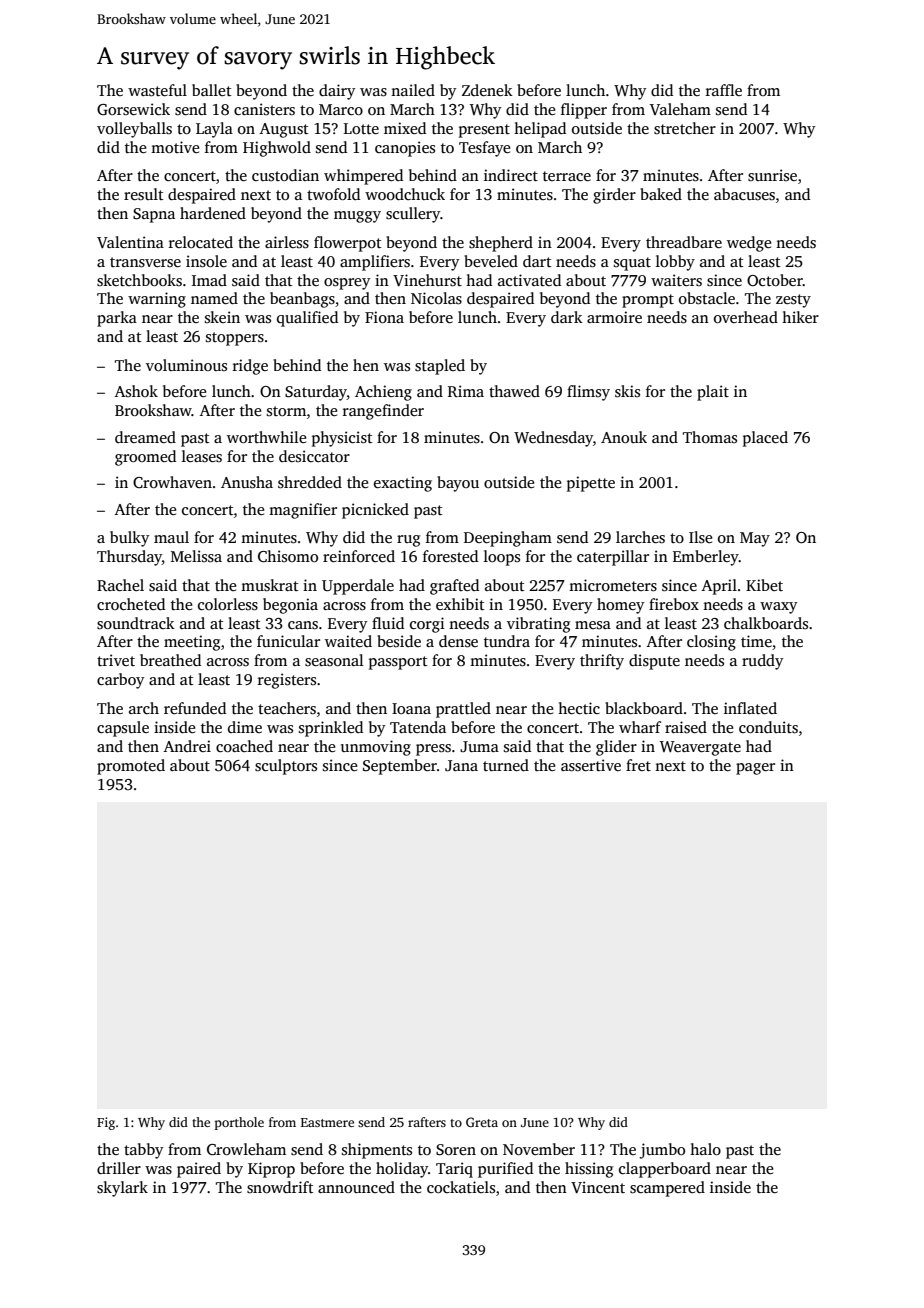  What do you see at coordinates (724, 90) in the image?
I see `raffle` at bounding box center [724, 90].
